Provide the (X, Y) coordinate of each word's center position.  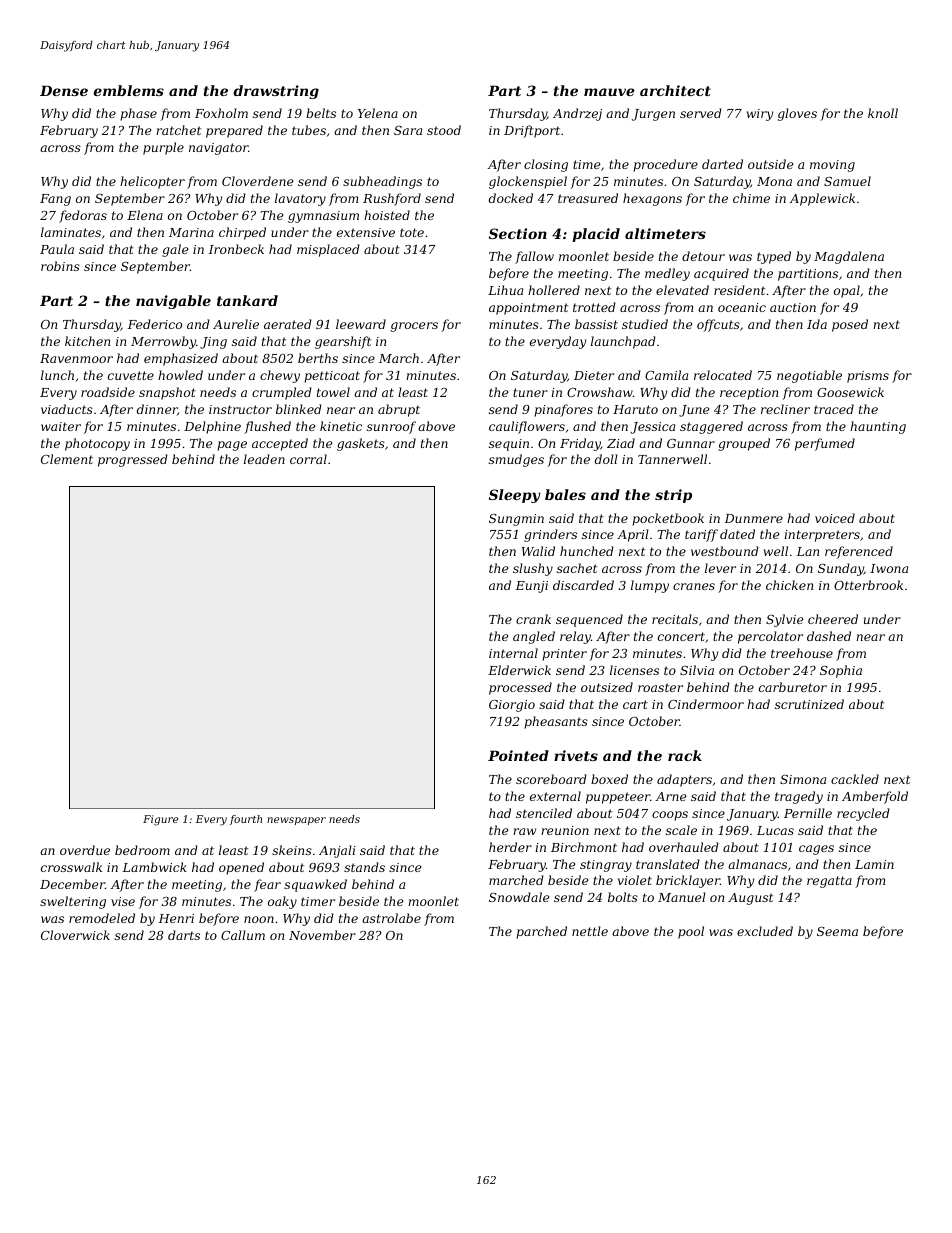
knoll (883, 113)
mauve (609, 92)
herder (510, 847)
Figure (160, 820)
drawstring (276, 92)
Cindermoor (706, 704)
